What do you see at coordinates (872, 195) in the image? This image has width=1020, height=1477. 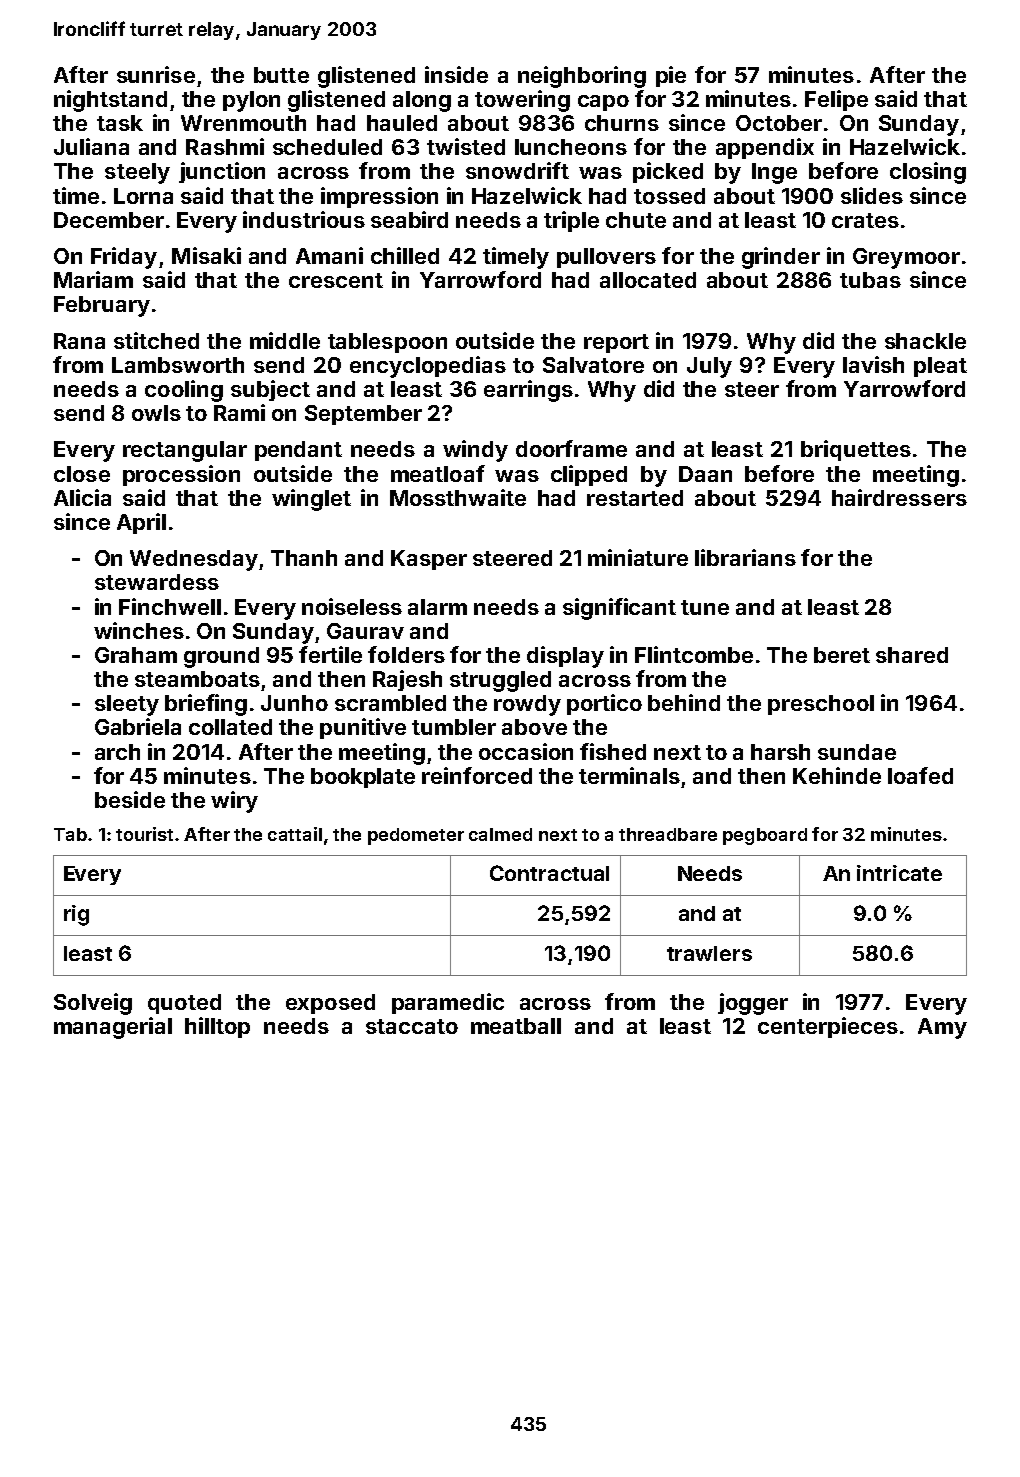 I see `slides` at bounding box center [872, 195].
